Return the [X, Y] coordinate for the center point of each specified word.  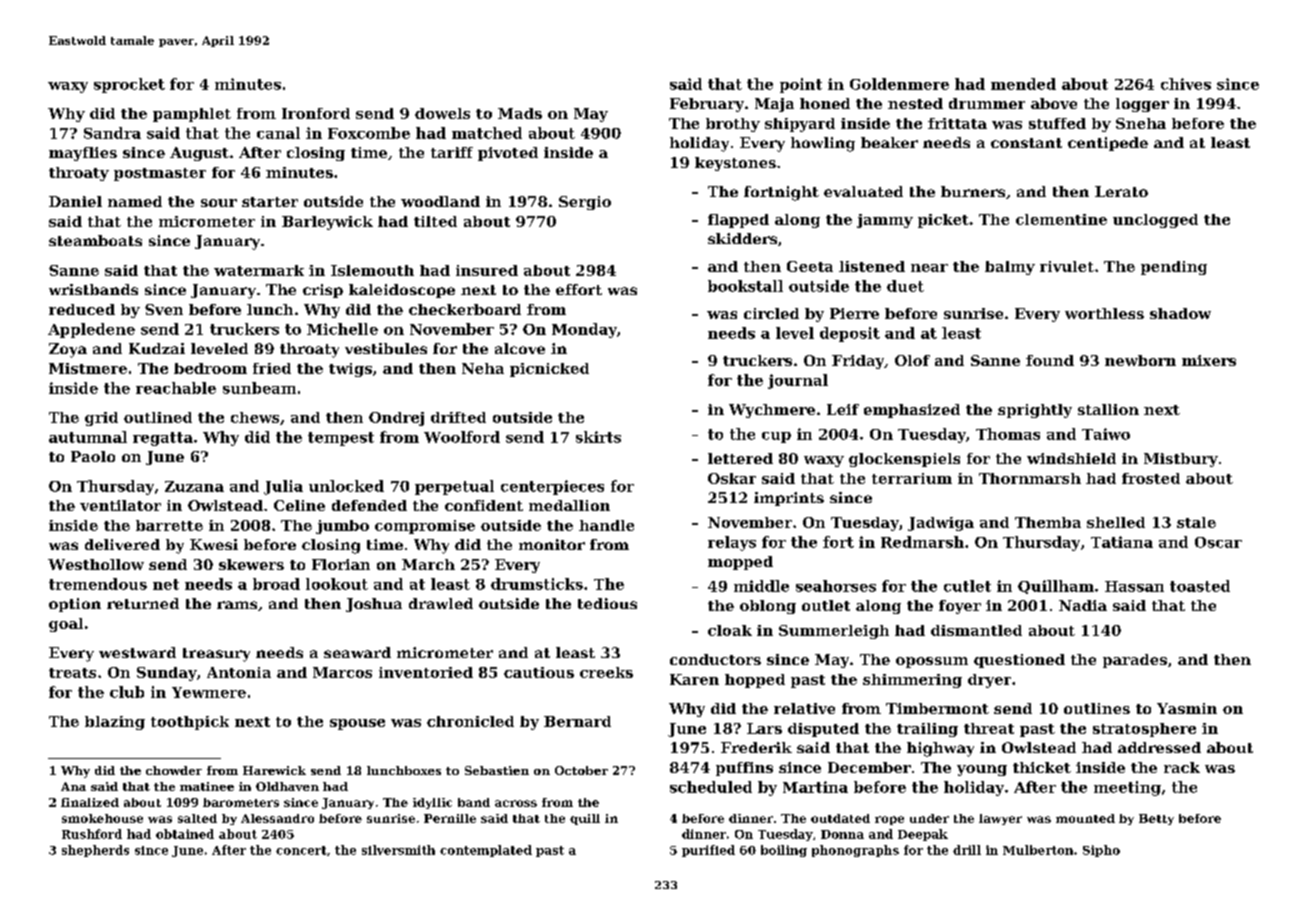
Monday [584, 330]
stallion [1108, 409]
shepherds [95, 851]
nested [915, 103]
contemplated [486, 851]
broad [276, 584]
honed [825, 103]
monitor [552, 544]
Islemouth [372, 270]
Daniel [75, 201]
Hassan [1134, 586]
